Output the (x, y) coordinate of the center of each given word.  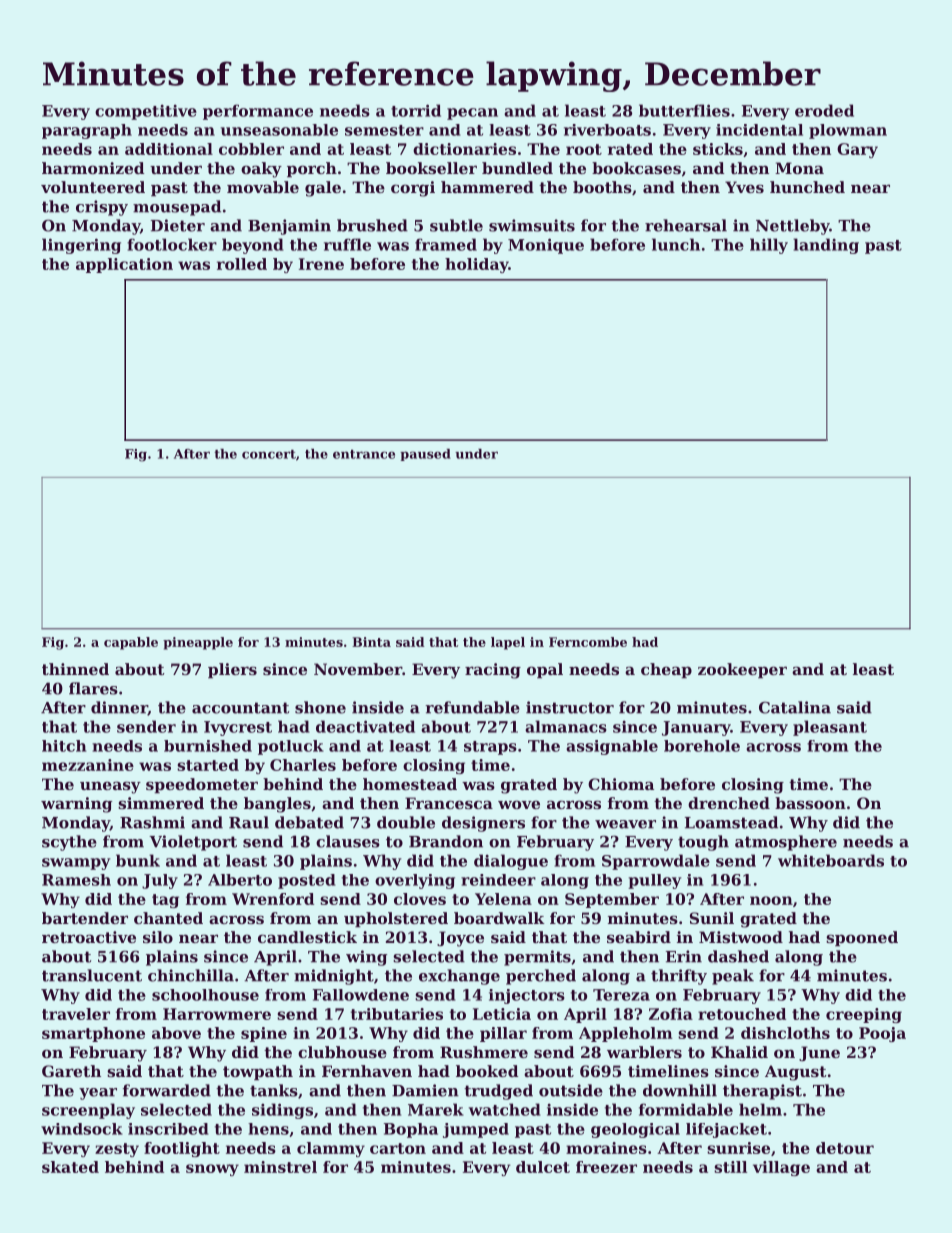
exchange (459, 977)
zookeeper (742, 670)
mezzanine (88, 765)
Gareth (71, 1071)
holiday (476, 265)
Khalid (739, 1052)
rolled (242, 264)
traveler (76, 1014)
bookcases (636, 168)
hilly (769, 246)
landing (826, 246)
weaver (625, 824)
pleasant (830, 728)
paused (425, 455)
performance (258, 112)
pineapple (198, 643)
